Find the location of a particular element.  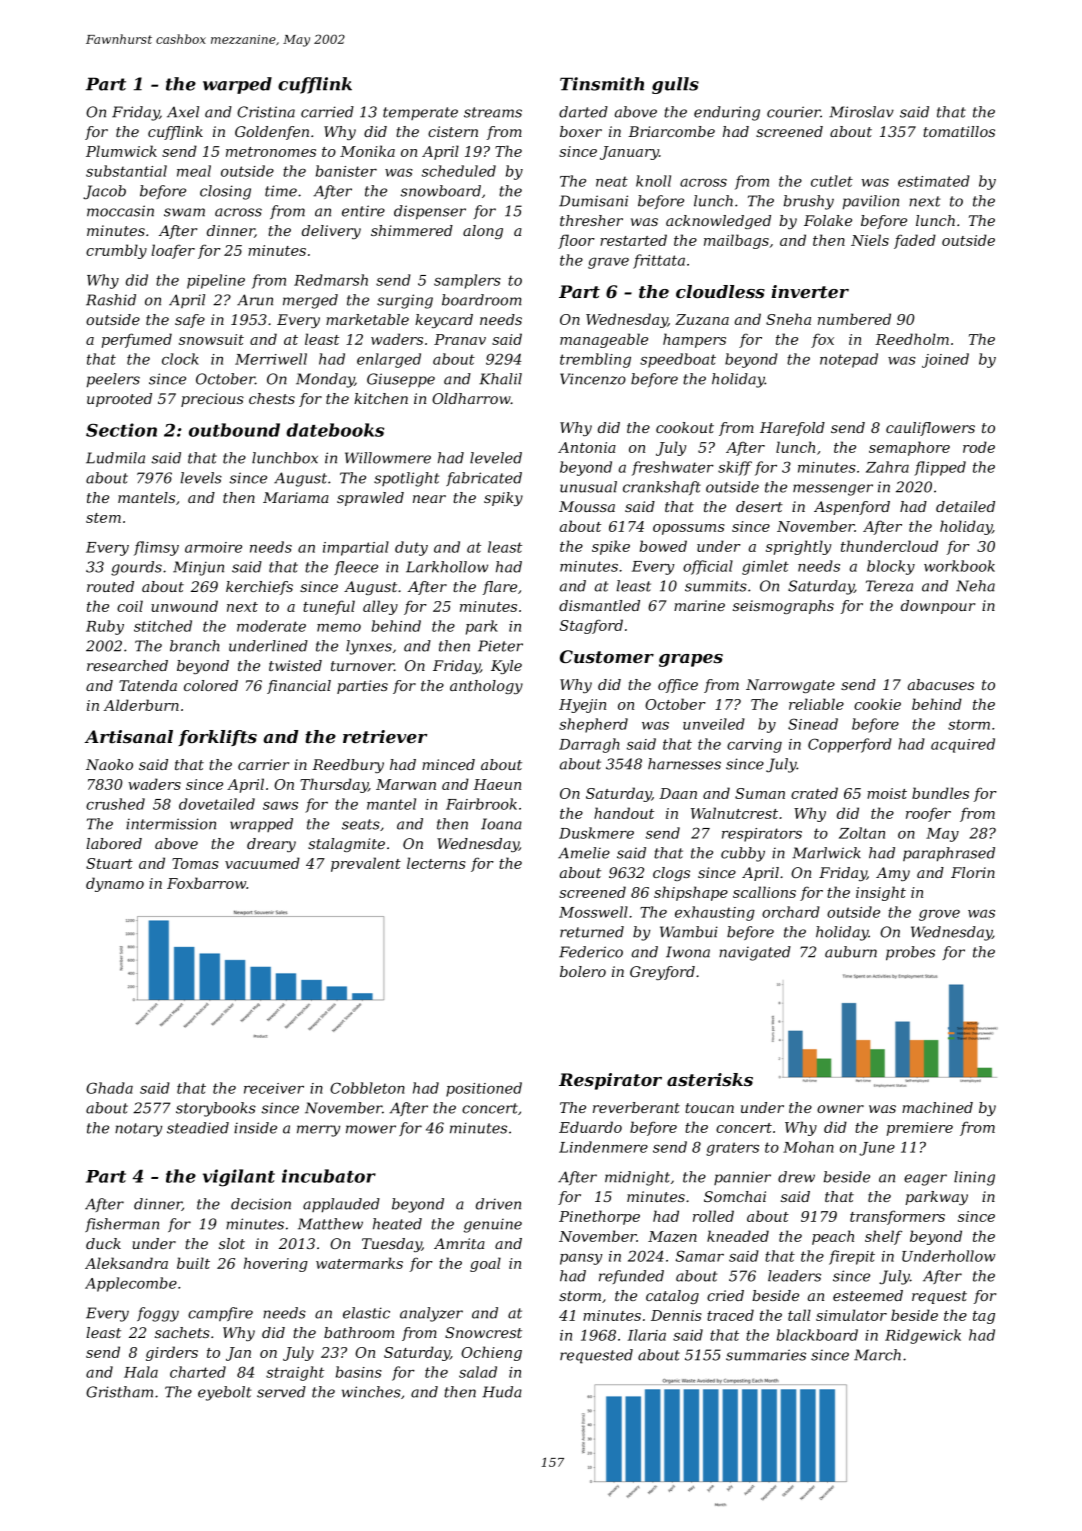

marine is located at coordinates (699, 605).
